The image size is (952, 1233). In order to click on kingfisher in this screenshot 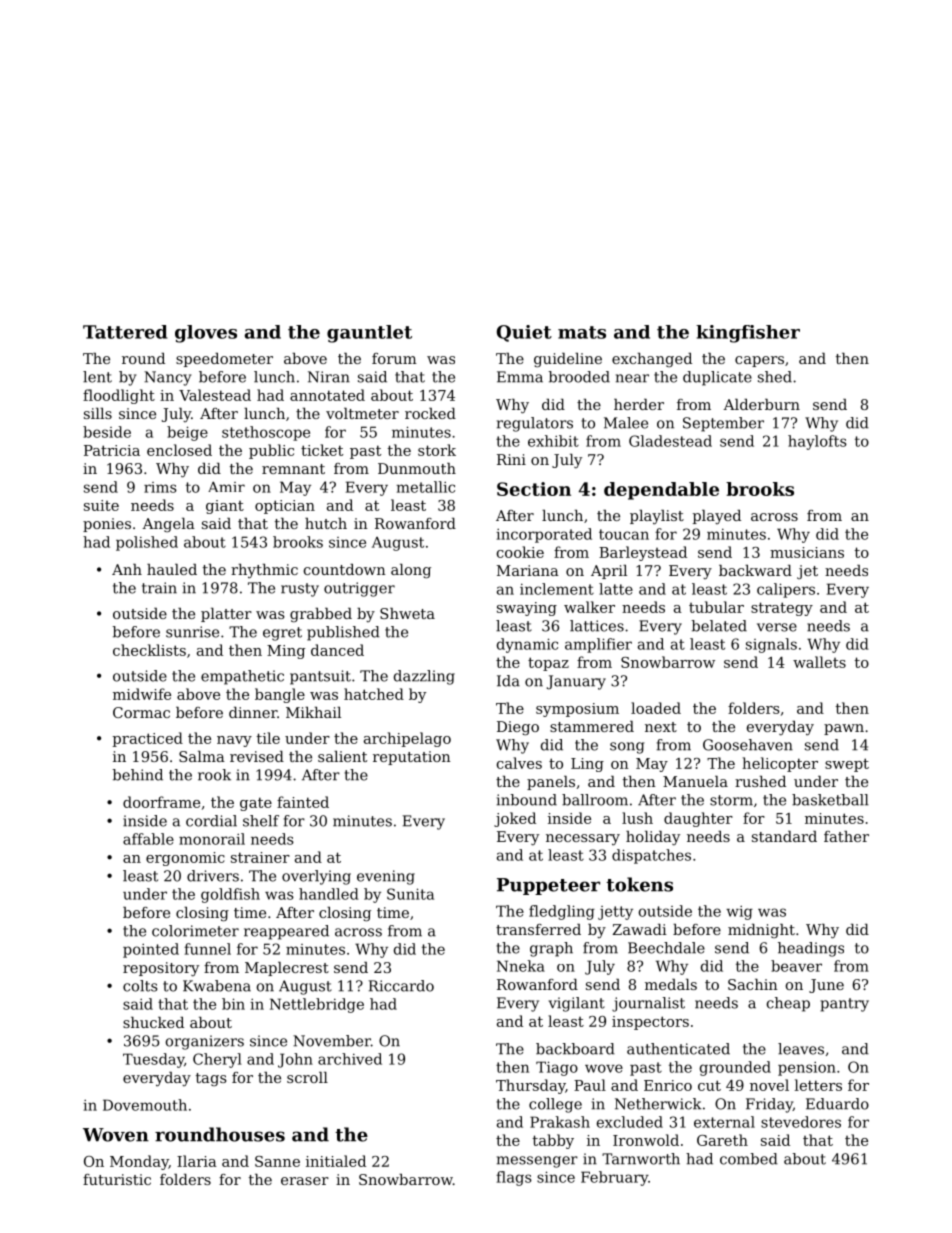, I will do `click(748, 334)`.
